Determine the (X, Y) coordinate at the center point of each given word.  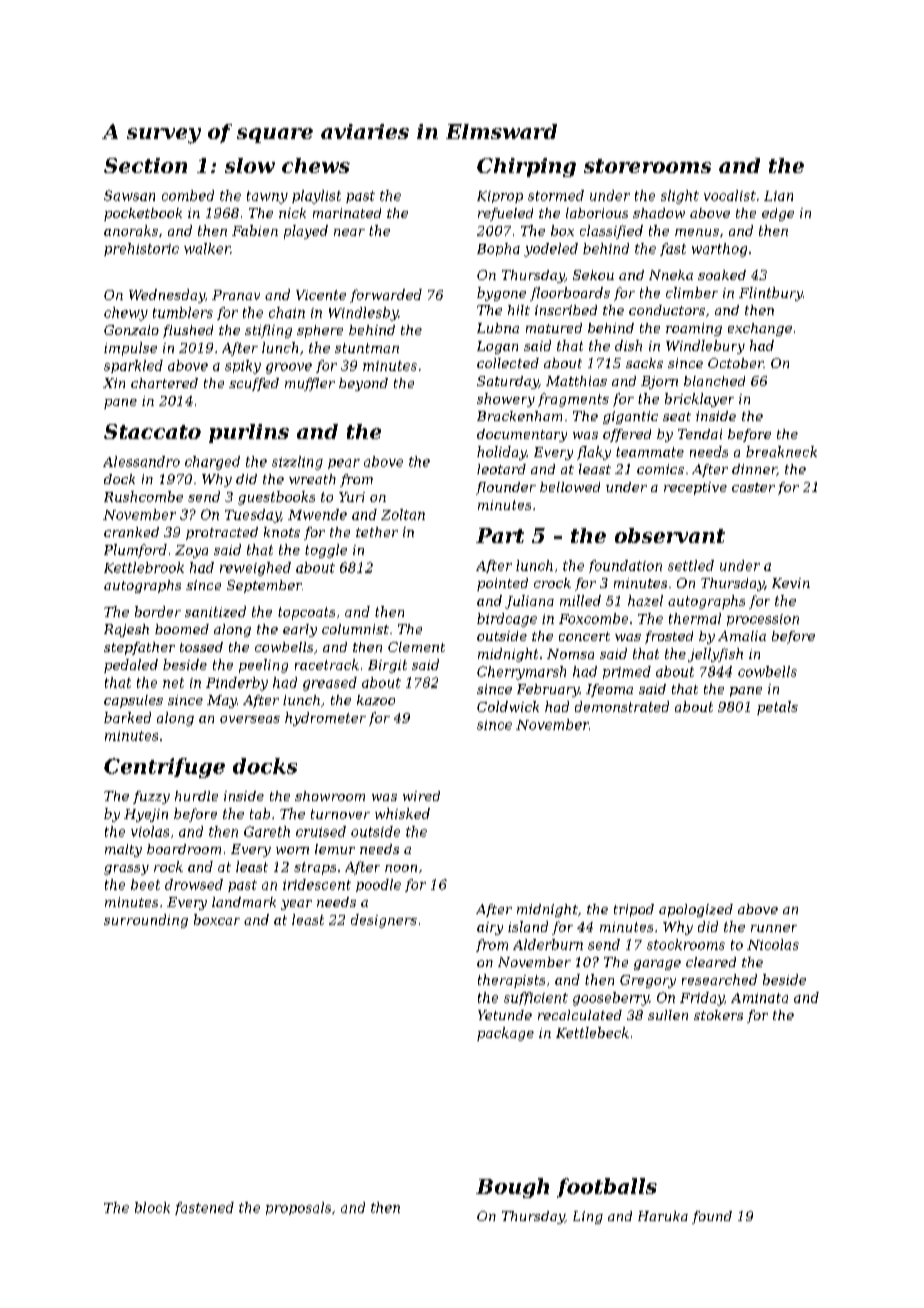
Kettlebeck (592, 1032)
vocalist (730, 195)
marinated (347, 213)
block (152, 1207)
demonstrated (622, 706)
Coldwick (508, 706)
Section (145, 165)
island (528, 926)
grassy (126, 870)
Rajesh (126, 630)
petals (777, 708)
